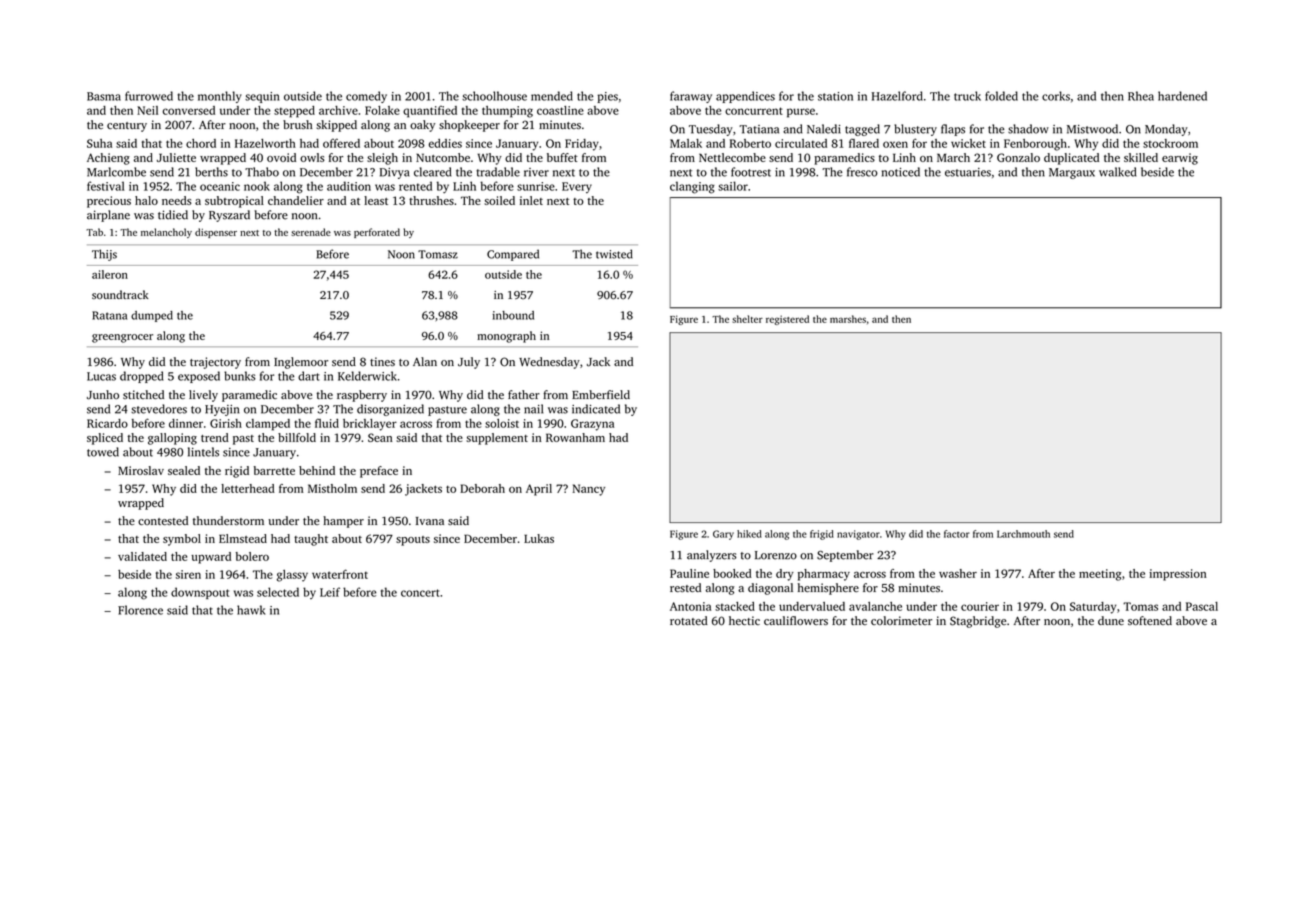  What do you see at coordinates (498, 172) in the screenshot?
I see `tradable` at bounding box center [498, 172].
